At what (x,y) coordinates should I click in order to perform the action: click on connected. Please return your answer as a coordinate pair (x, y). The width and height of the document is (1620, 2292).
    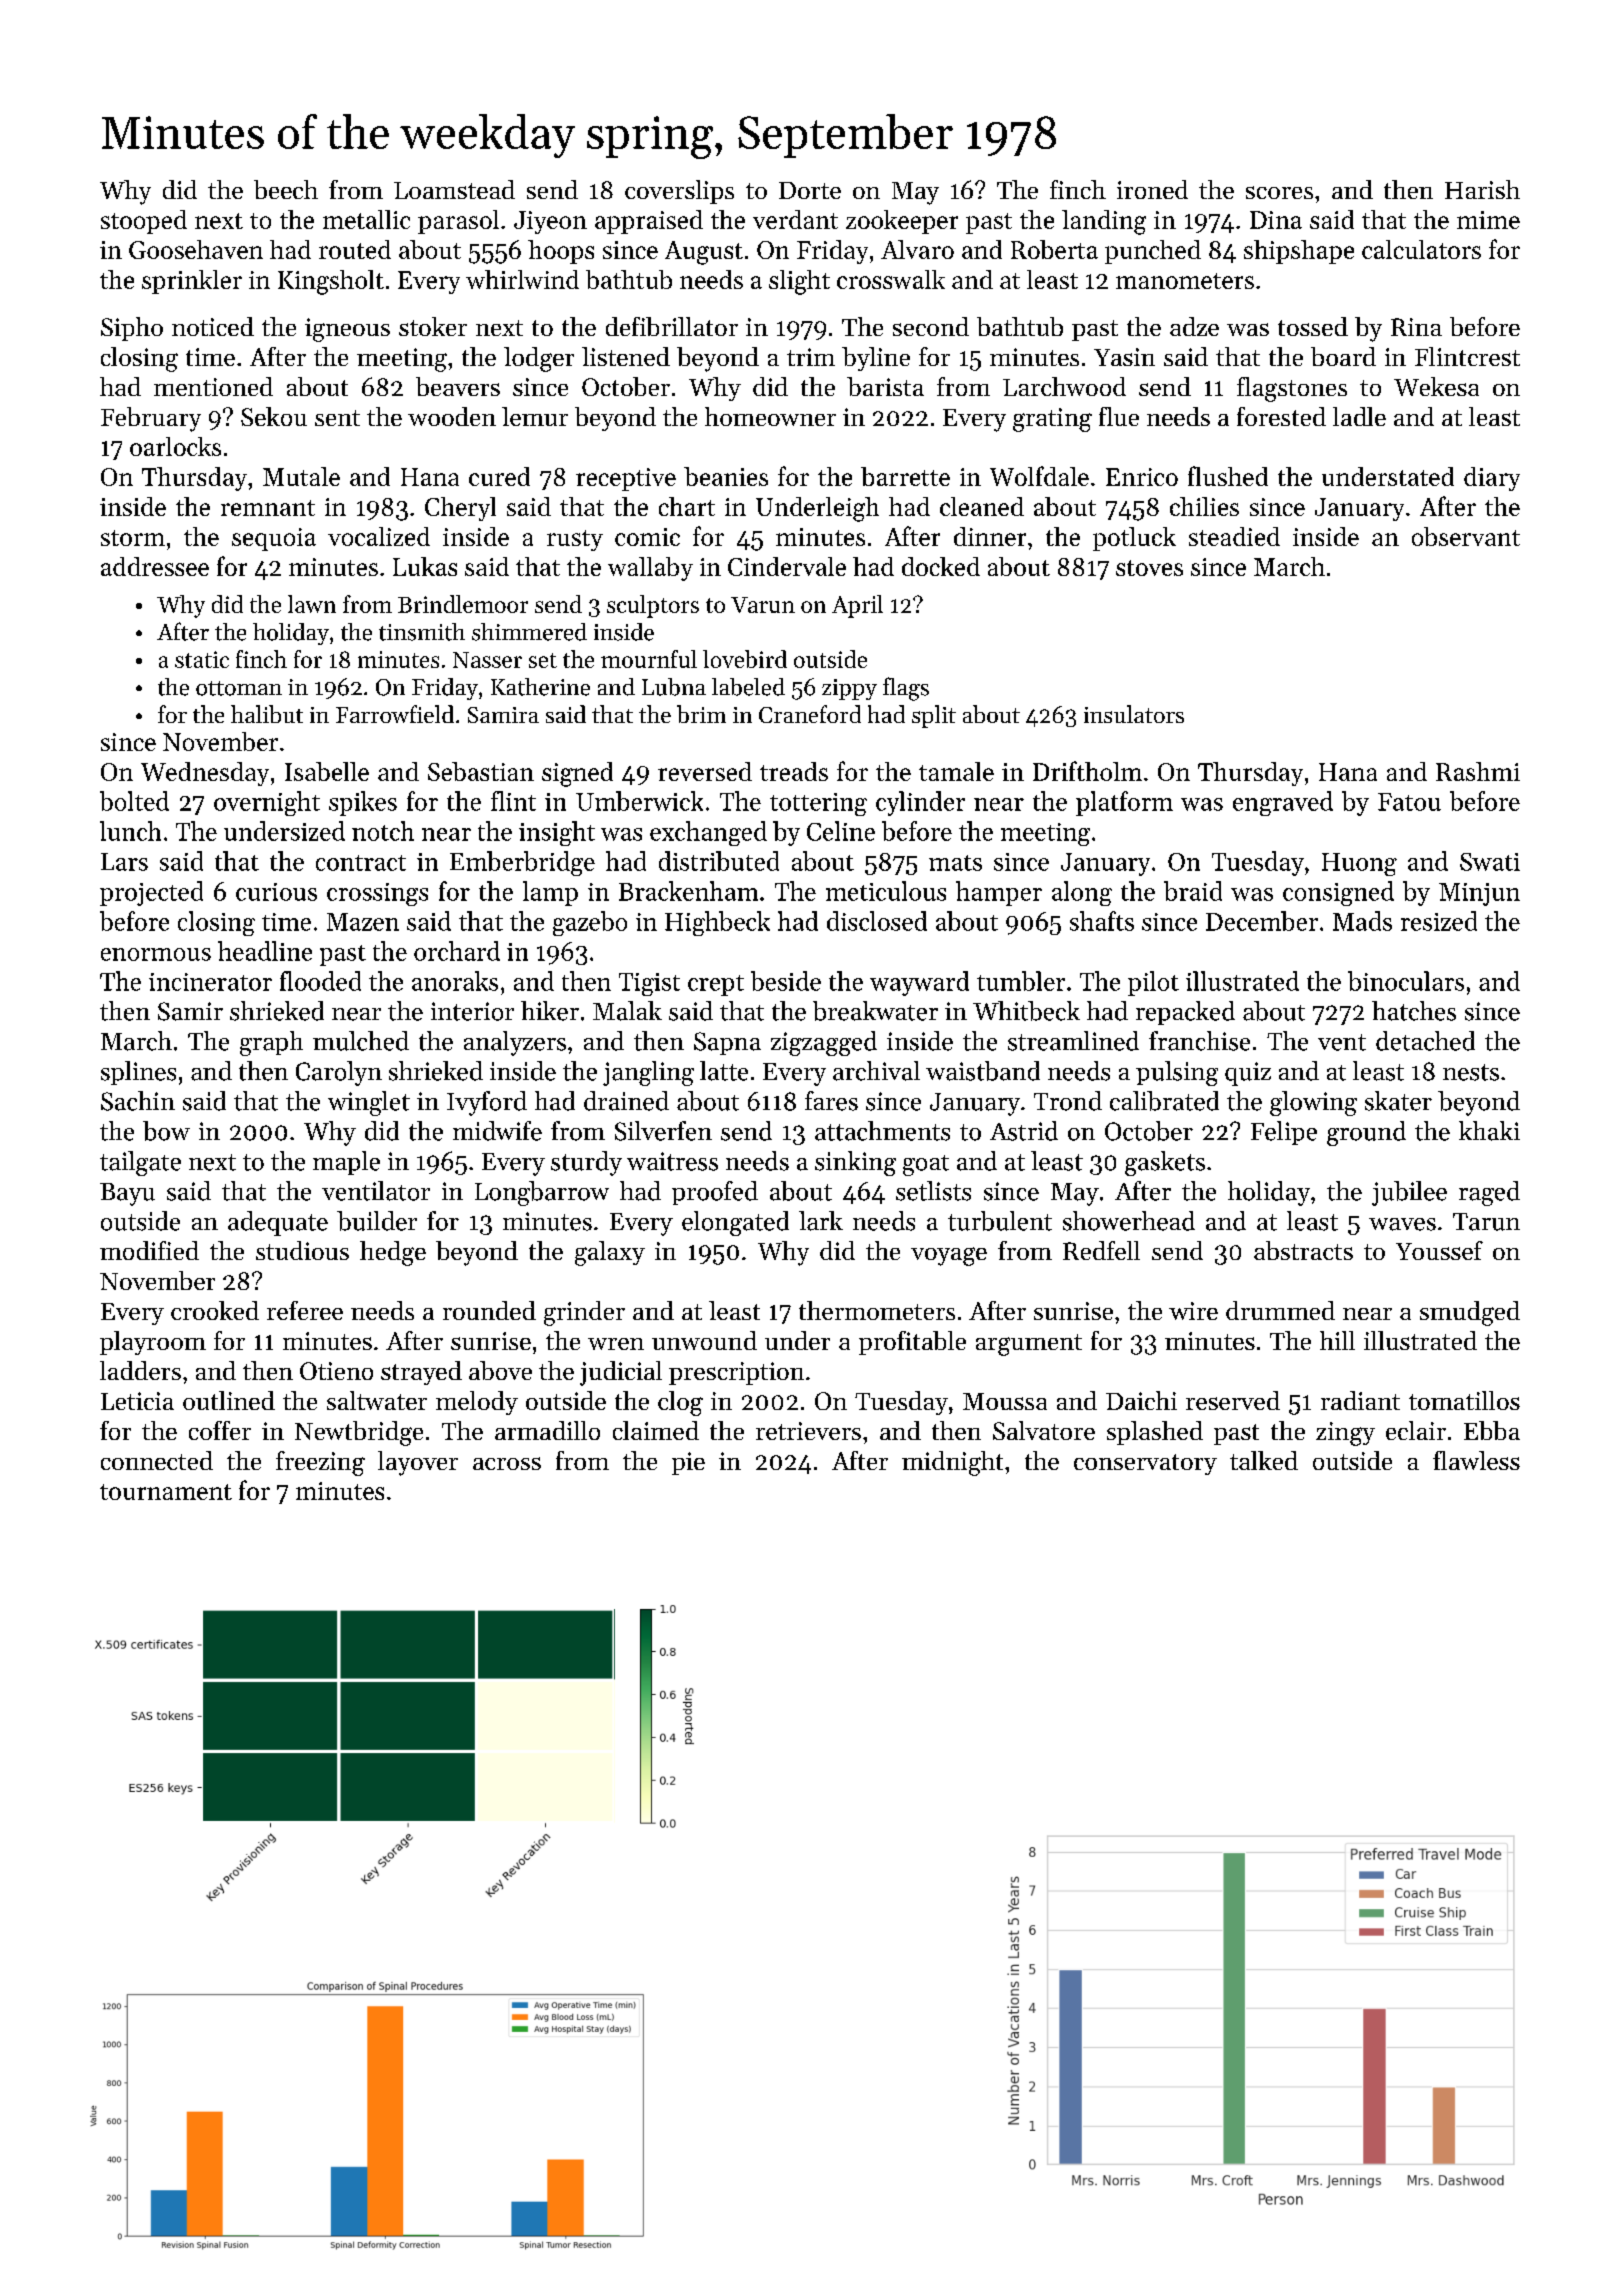
    Looking at the image, I should click on (157, 1460).
